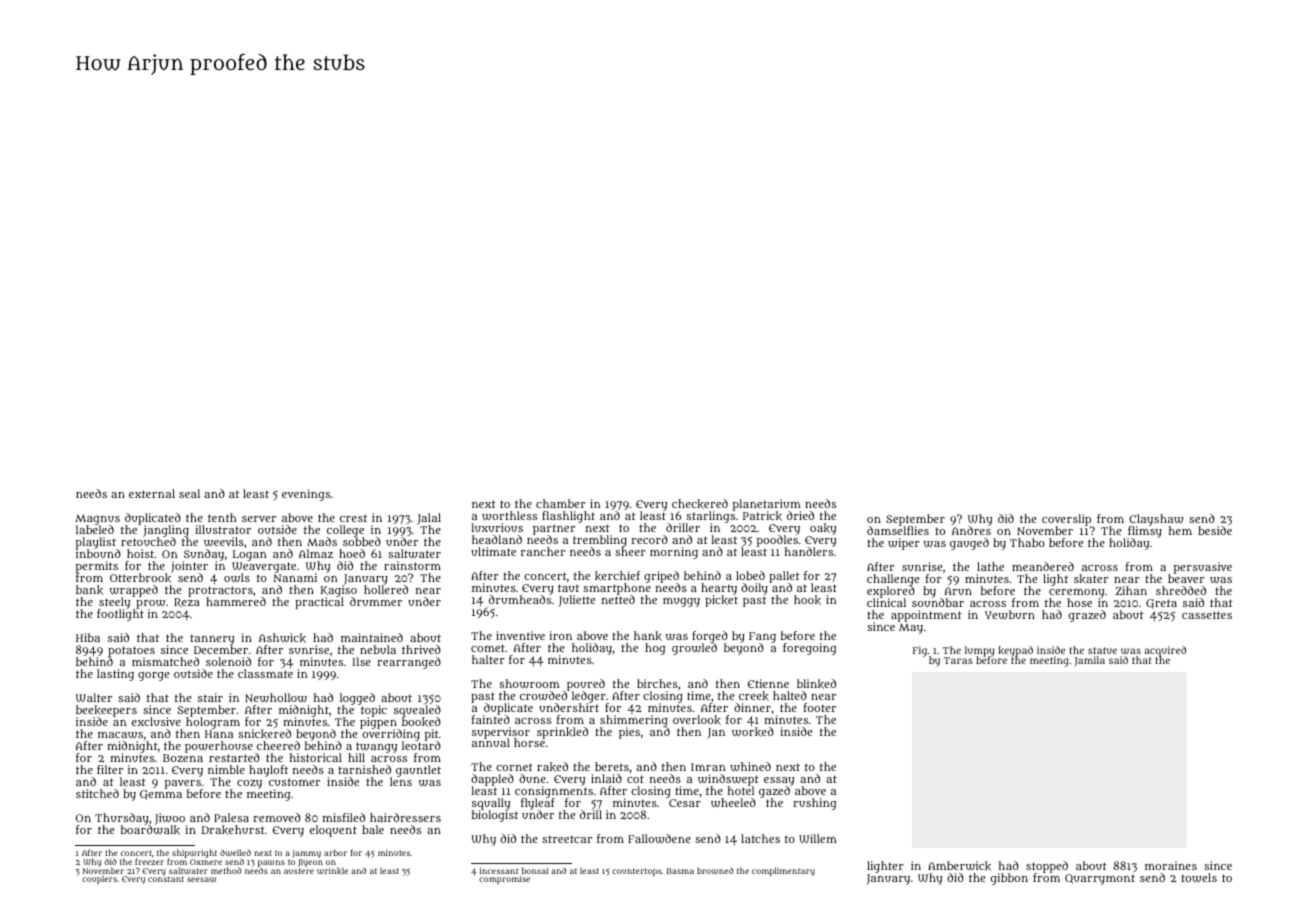 This image has height=924, width=1308. What do you see at coordinates (88, 637) in the image?
I see `Hiba` at bounding box center [88, 637].
